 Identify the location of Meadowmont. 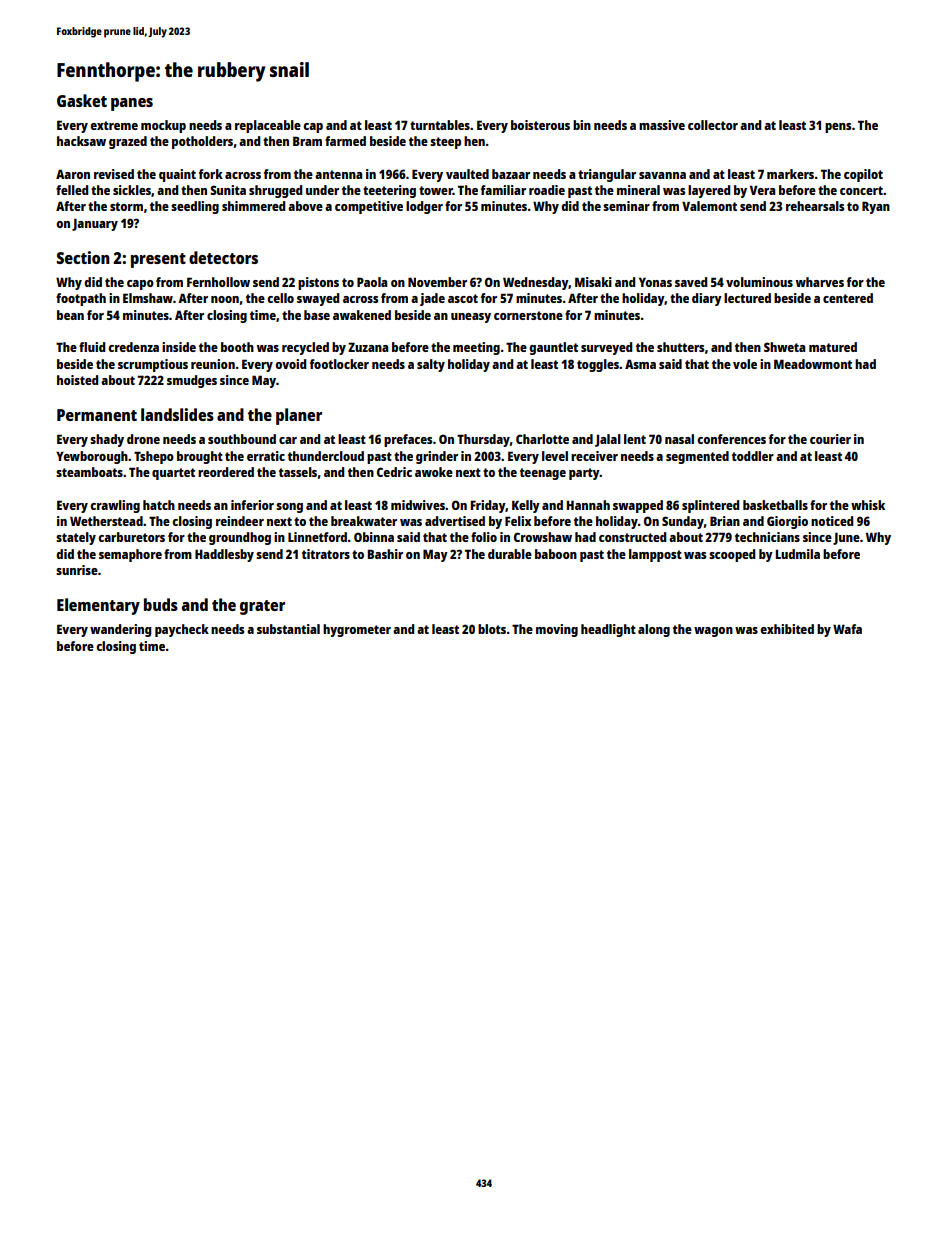
(813, 364).
